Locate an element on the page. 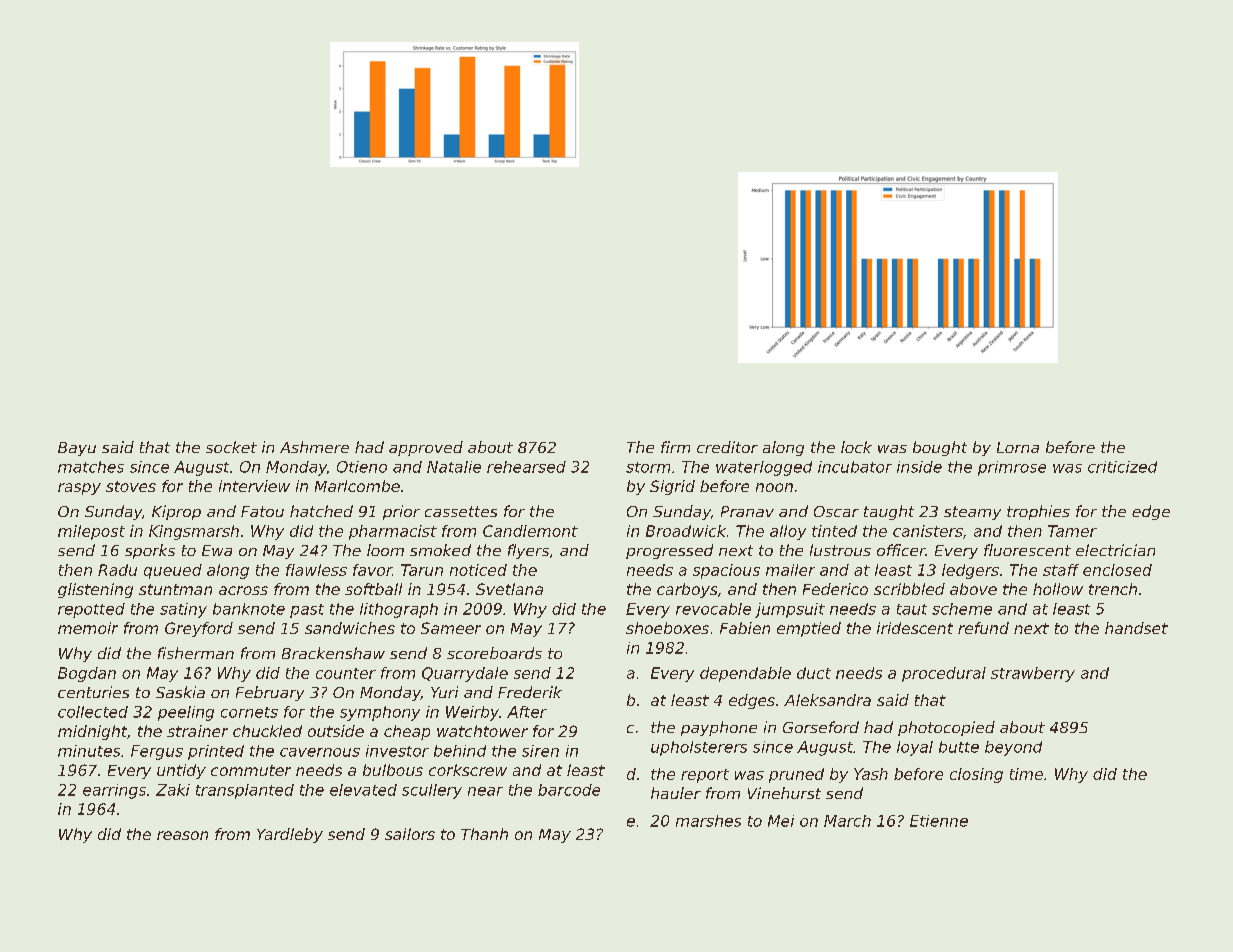  sailors is located at coordinates (410, 834).
